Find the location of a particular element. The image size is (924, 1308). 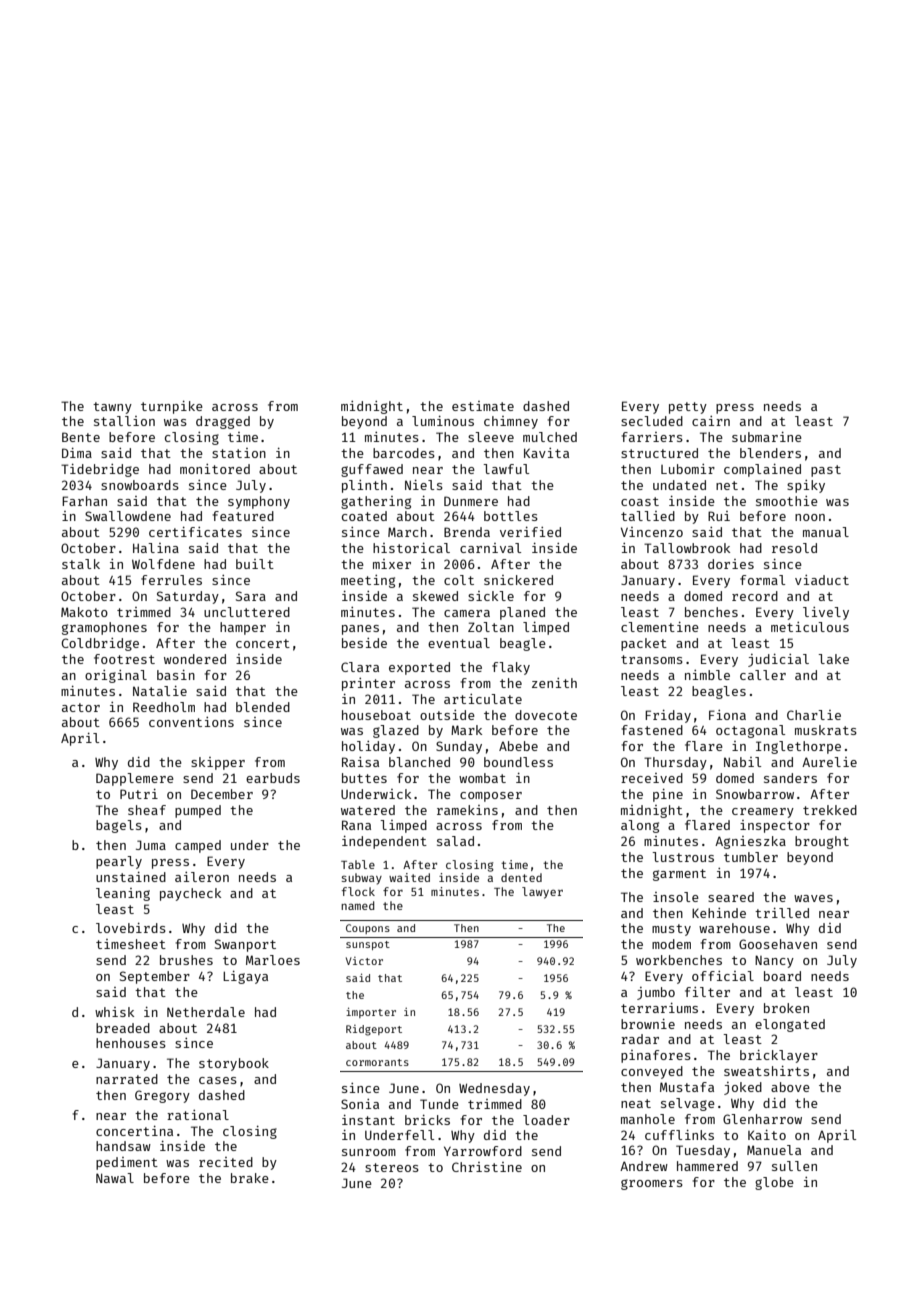

Kehinde is located at coordinates (719, 913).
